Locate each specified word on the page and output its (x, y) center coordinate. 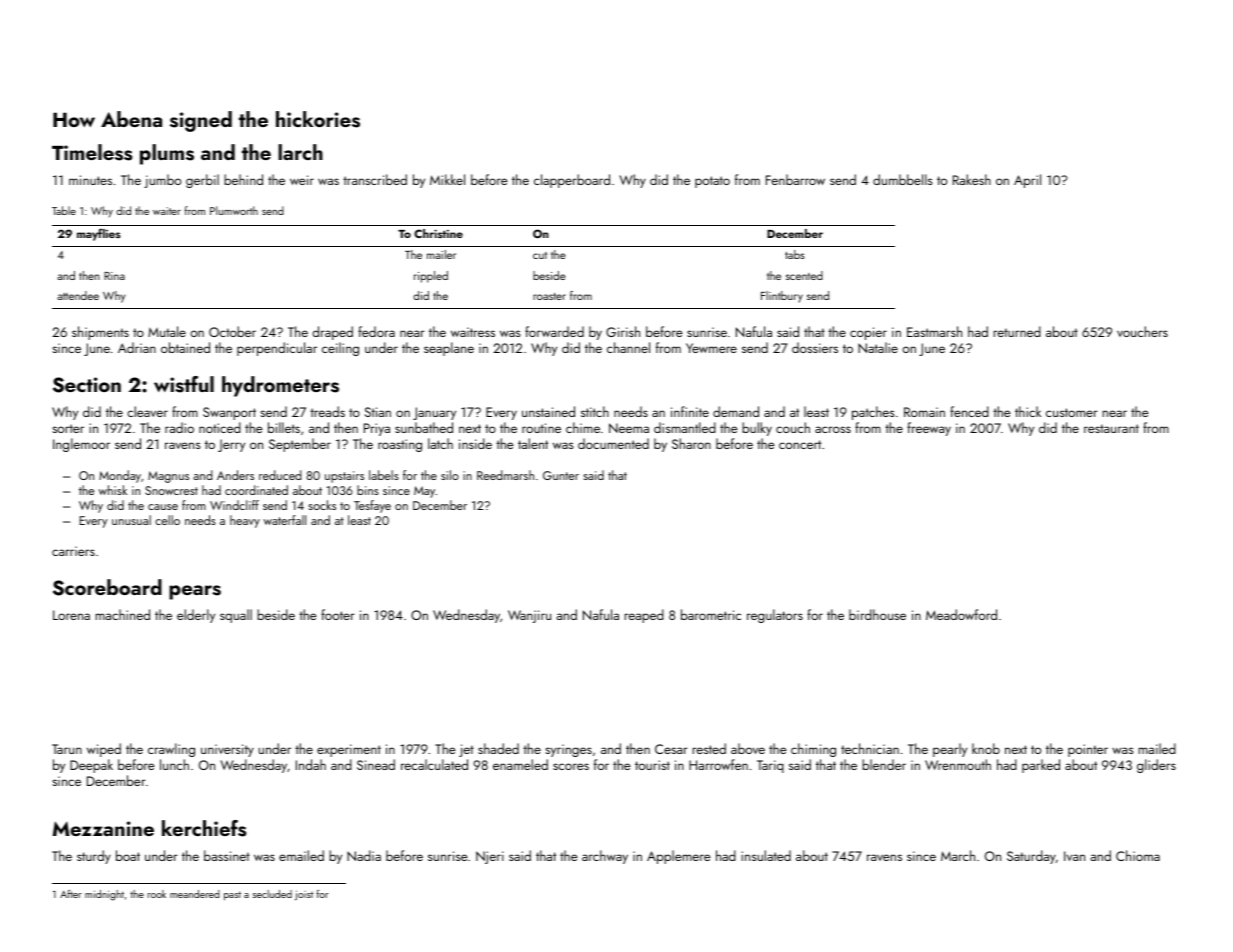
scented (804, 275)
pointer (1088, 750)
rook (157, 894)
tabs (795, 254)
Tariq (770, 766)
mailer (441, 254)
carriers (73, 551)
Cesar (671, 749)
